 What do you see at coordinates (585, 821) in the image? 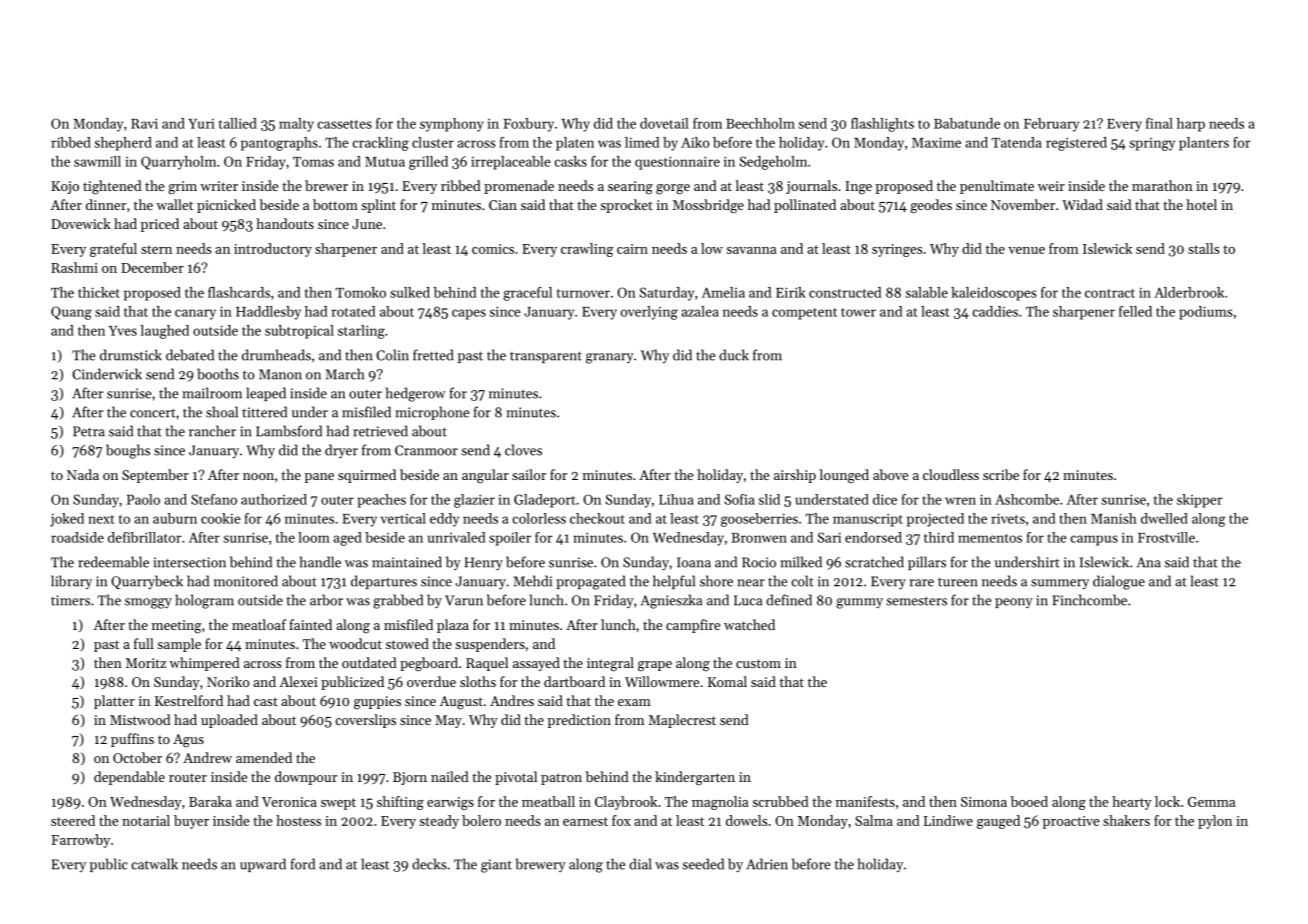
I see `earnest` at bounding box center [585, 821].
